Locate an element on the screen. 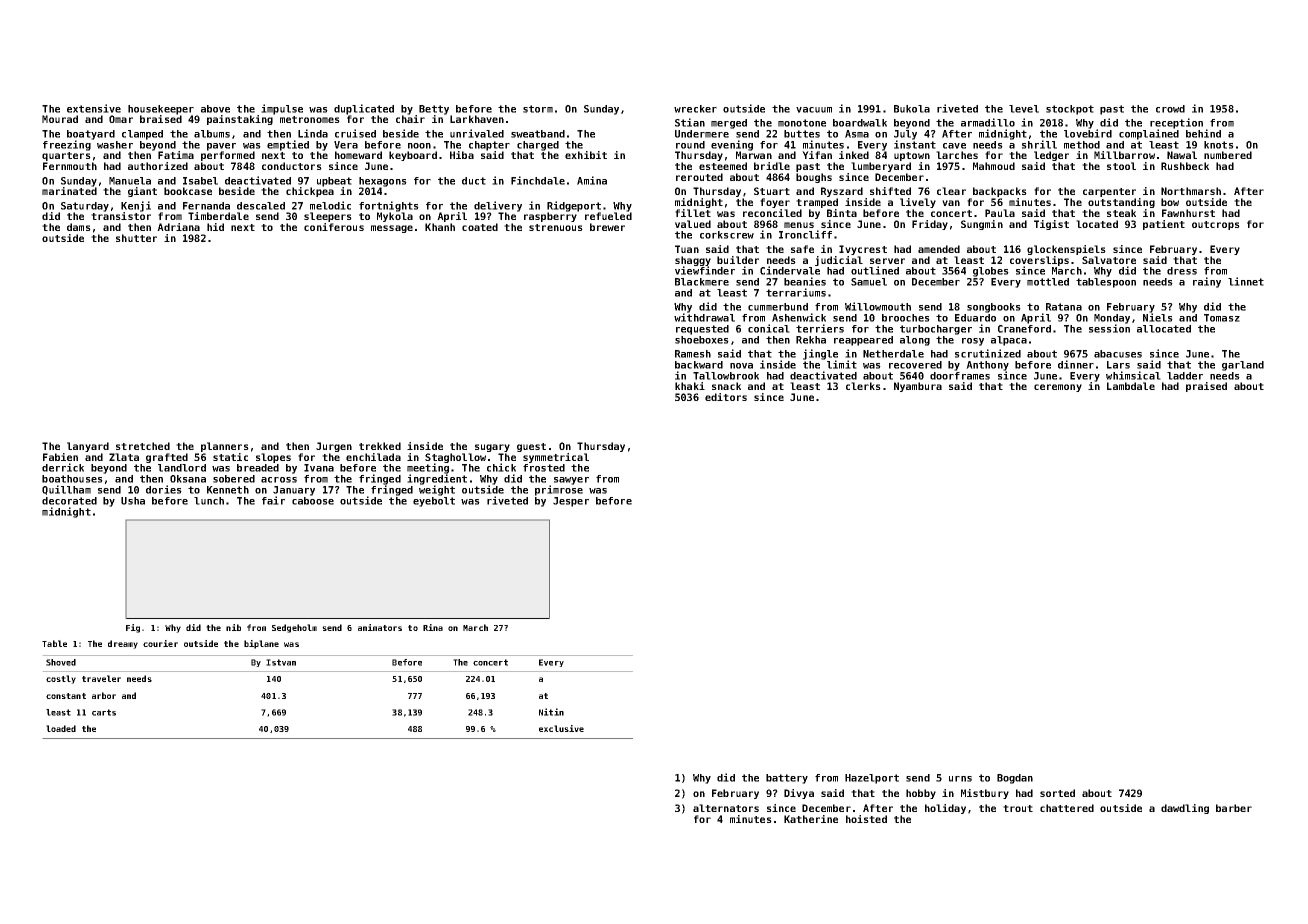 The image size is (1308, 924). coverslips is located at coordinates (1039, 261).
